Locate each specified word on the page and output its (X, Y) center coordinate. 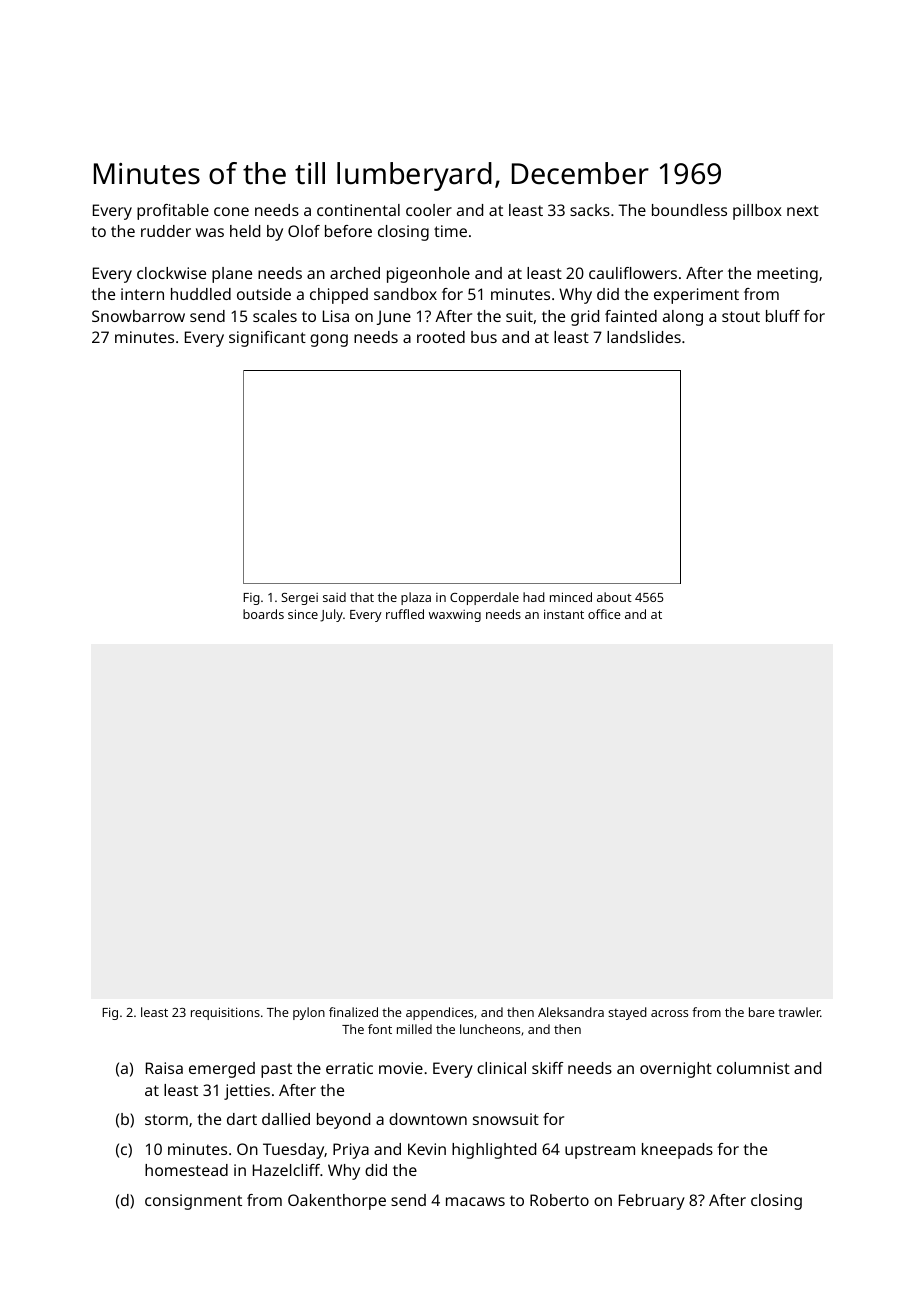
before (348, 231)
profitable (173, 212)
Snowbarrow (138, 316)
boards (263, 614)
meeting (787, 275)
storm (166, 1119)
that (362, 597)
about (614, 597)
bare (761, 1012)
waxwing (455, 616)
